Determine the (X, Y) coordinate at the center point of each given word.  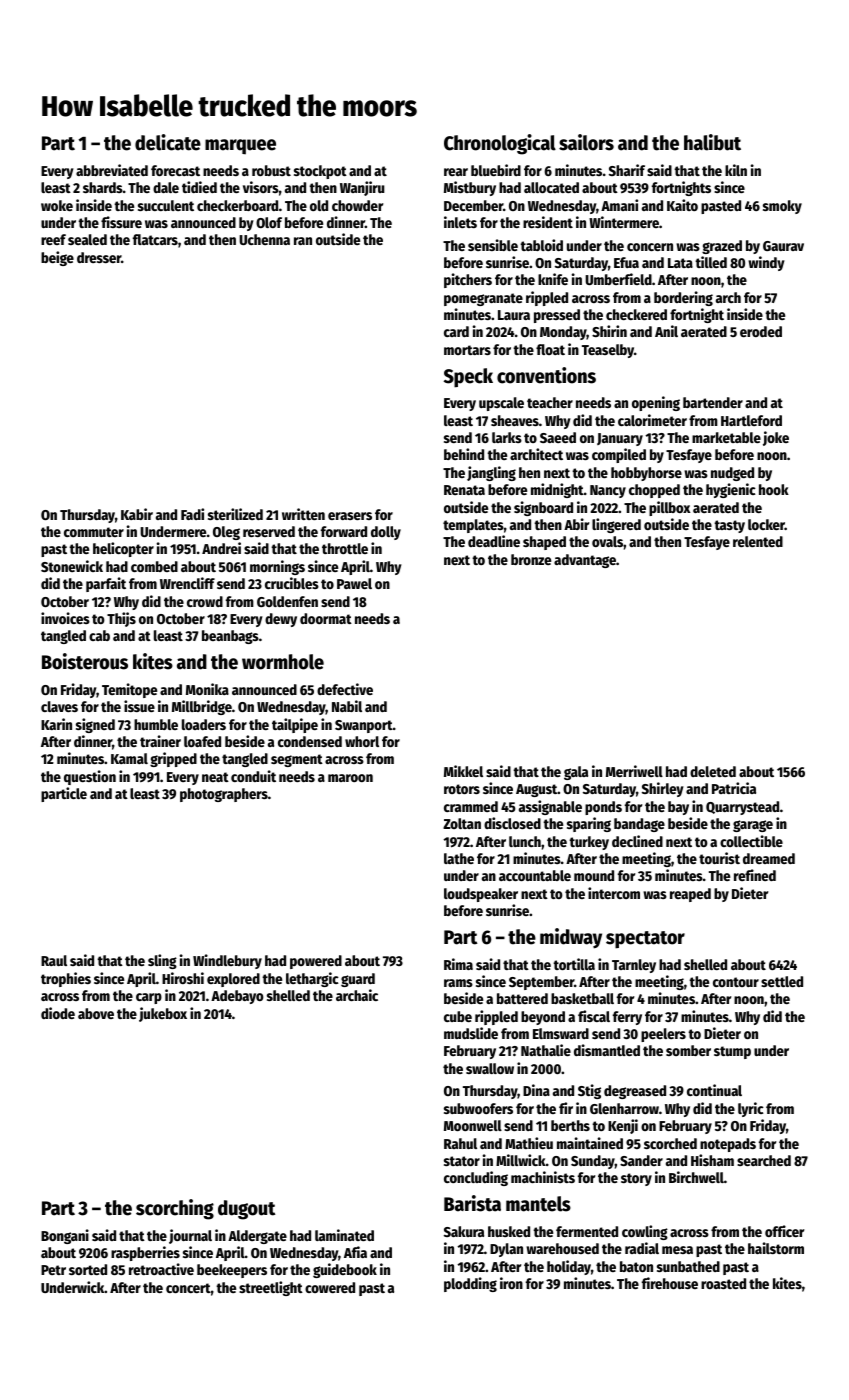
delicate (168, 142)
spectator (645, 940)
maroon (350, 778)
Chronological (500, 144)
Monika (207, 689)
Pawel (354, 583)
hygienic (731, 490)
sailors (586, 142)
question (90, 777)
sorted (88, 1269)
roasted (723, 1283)
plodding (470, 1284)
